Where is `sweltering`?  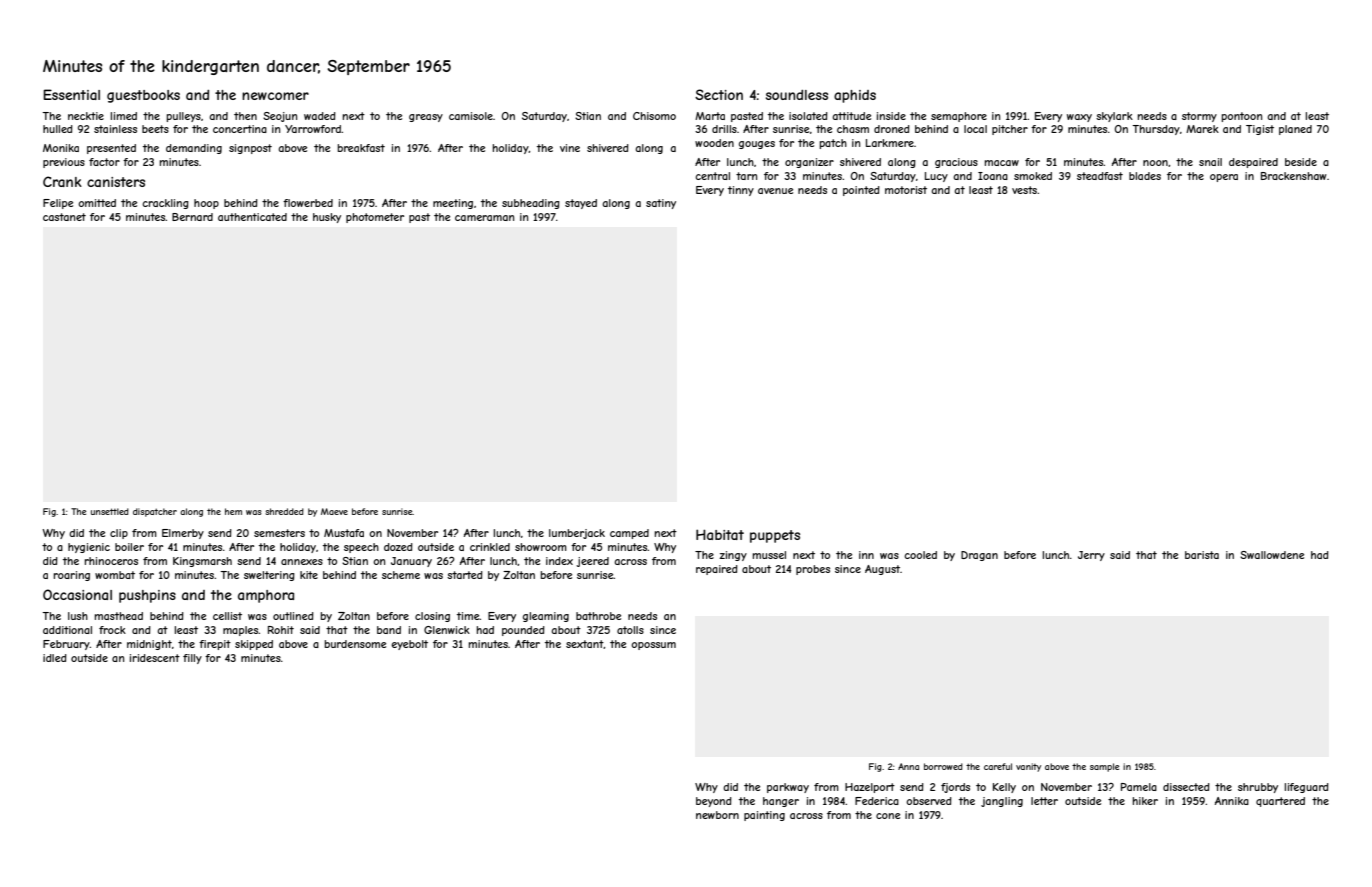
sweltering is located at coordinates (269, 576).
